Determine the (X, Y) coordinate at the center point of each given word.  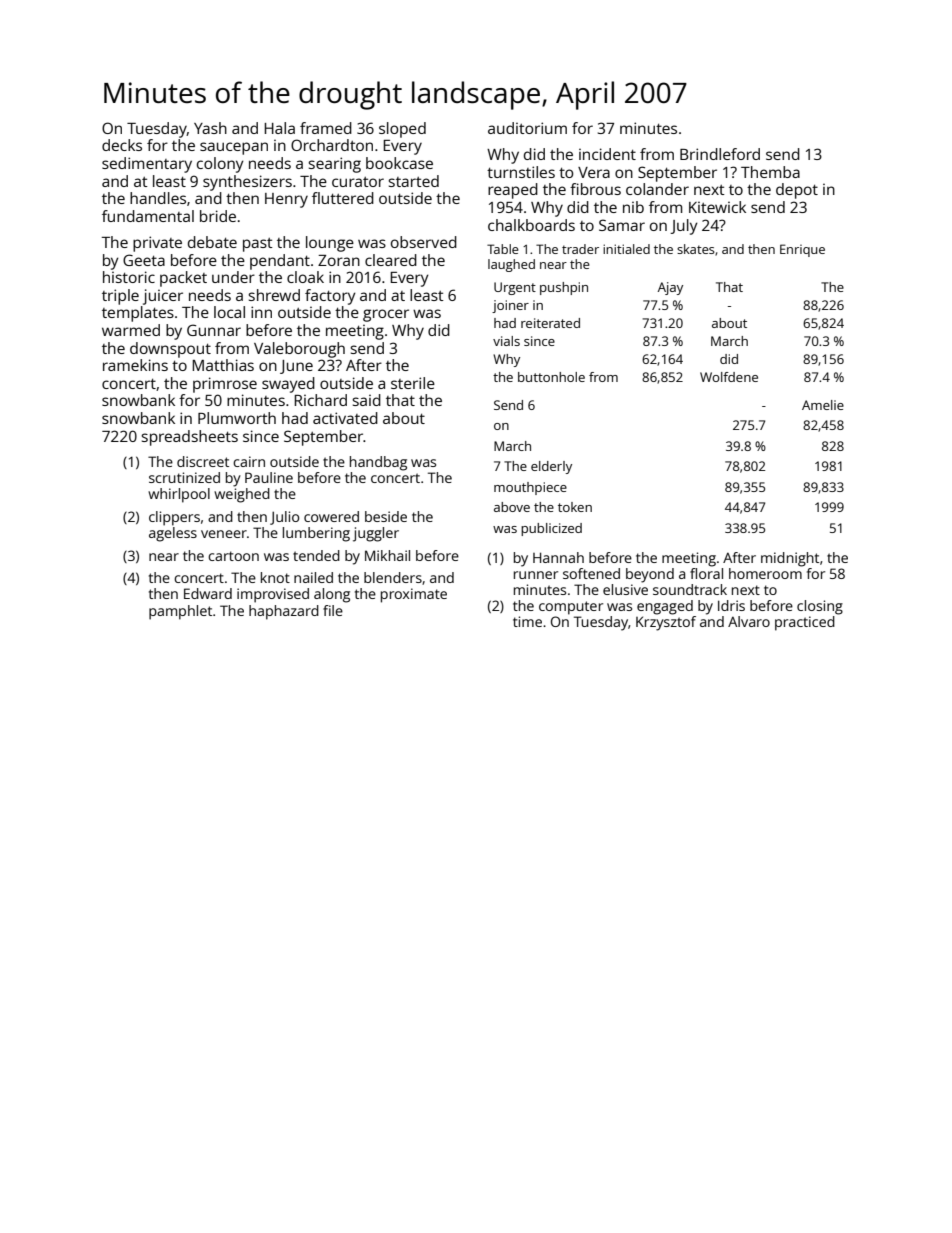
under (233, 277)
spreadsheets (189, 438)
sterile (413, 383)
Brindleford (720, 154)
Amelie (823, 405)
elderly (551, 467)
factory (330, 297)
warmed (131, 330)
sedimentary (147, 165)
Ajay (670, 288)
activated (345, 418)
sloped (402, 130)
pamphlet (180, 612)
